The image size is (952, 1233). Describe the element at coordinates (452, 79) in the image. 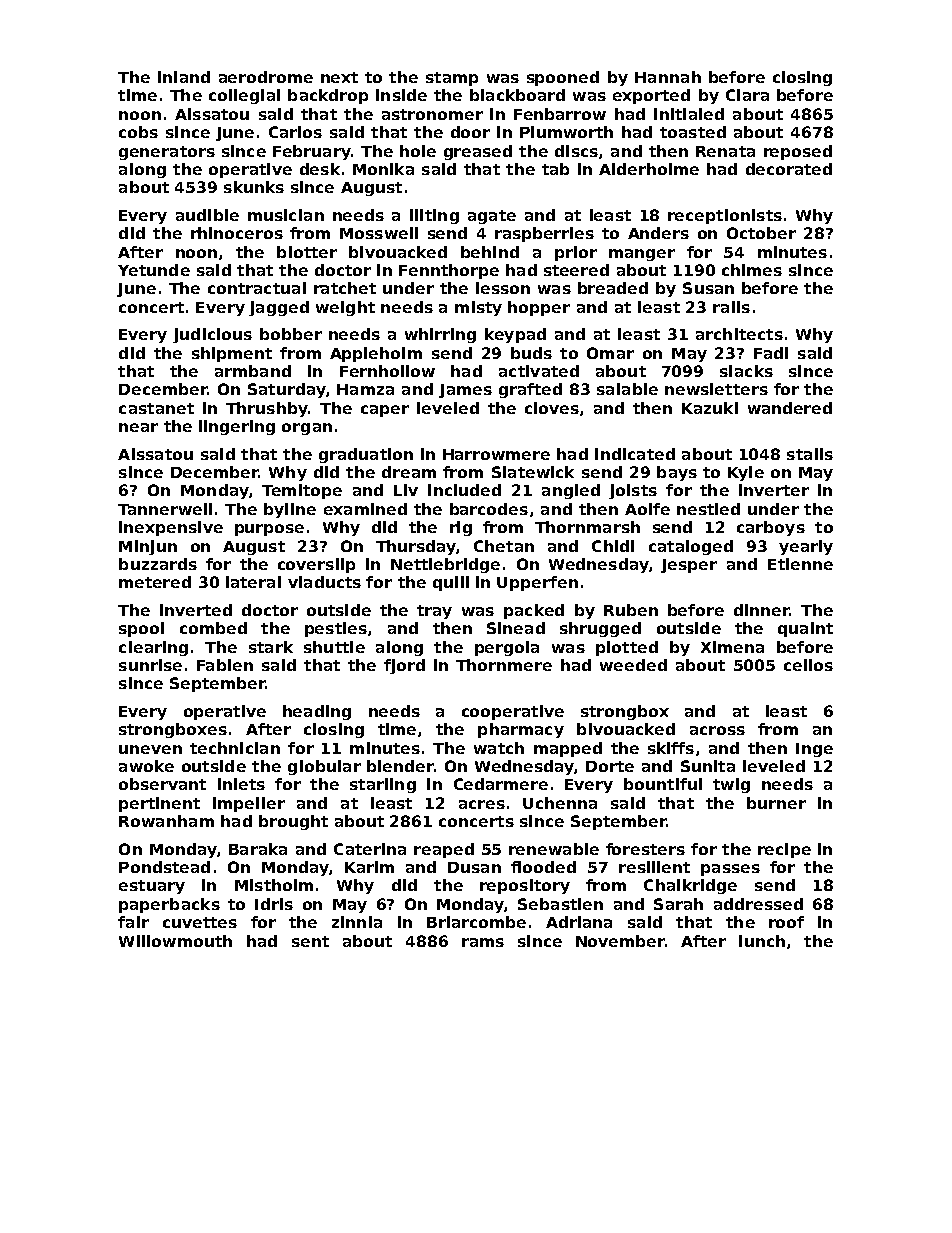

I see `stamp` at that location.
